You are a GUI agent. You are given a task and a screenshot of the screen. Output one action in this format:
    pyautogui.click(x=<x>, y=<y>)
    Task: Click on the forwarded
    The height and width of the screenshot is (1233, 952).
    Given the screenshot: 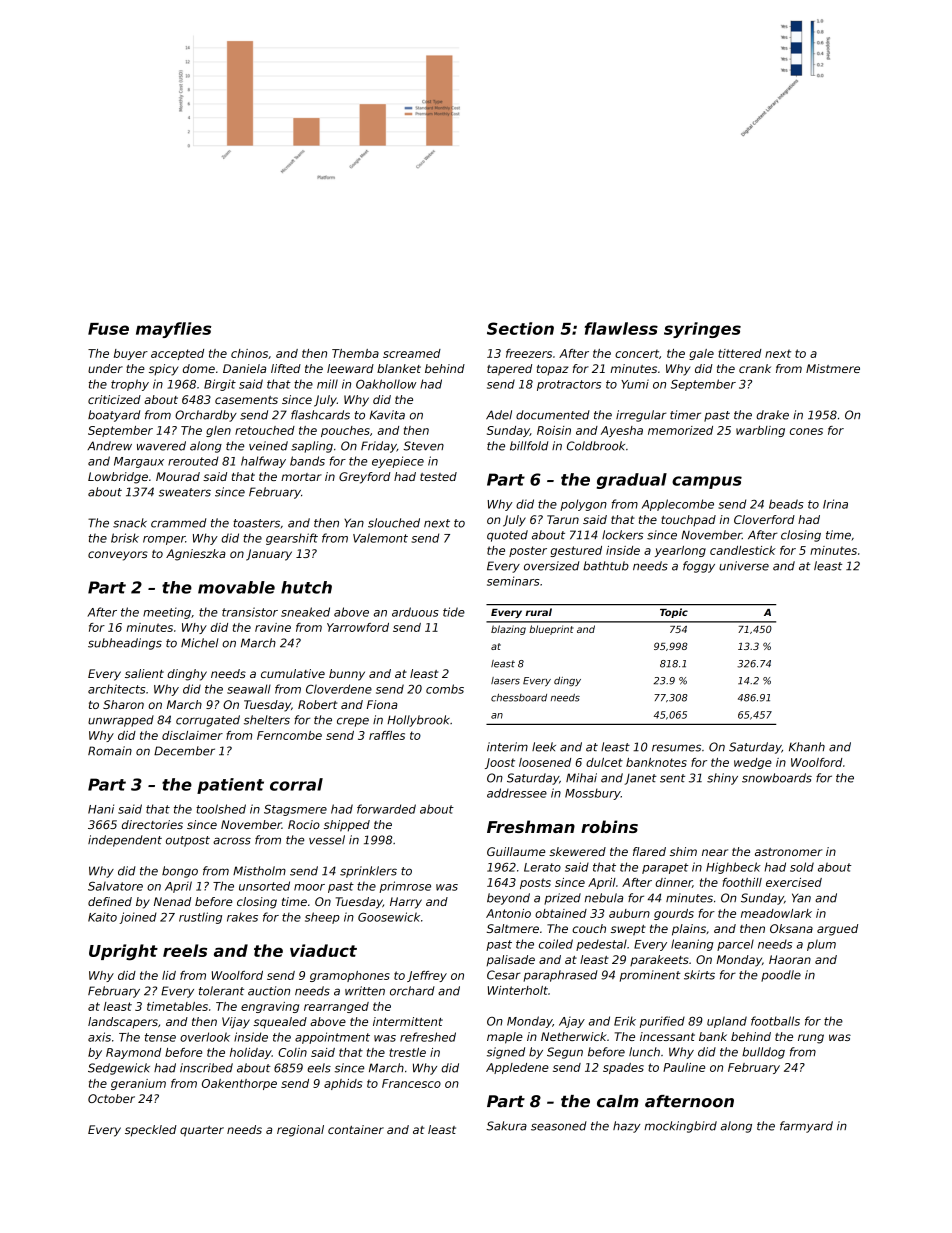 What is the action you would take?
    pyautogui.click(x=386, y=809)
